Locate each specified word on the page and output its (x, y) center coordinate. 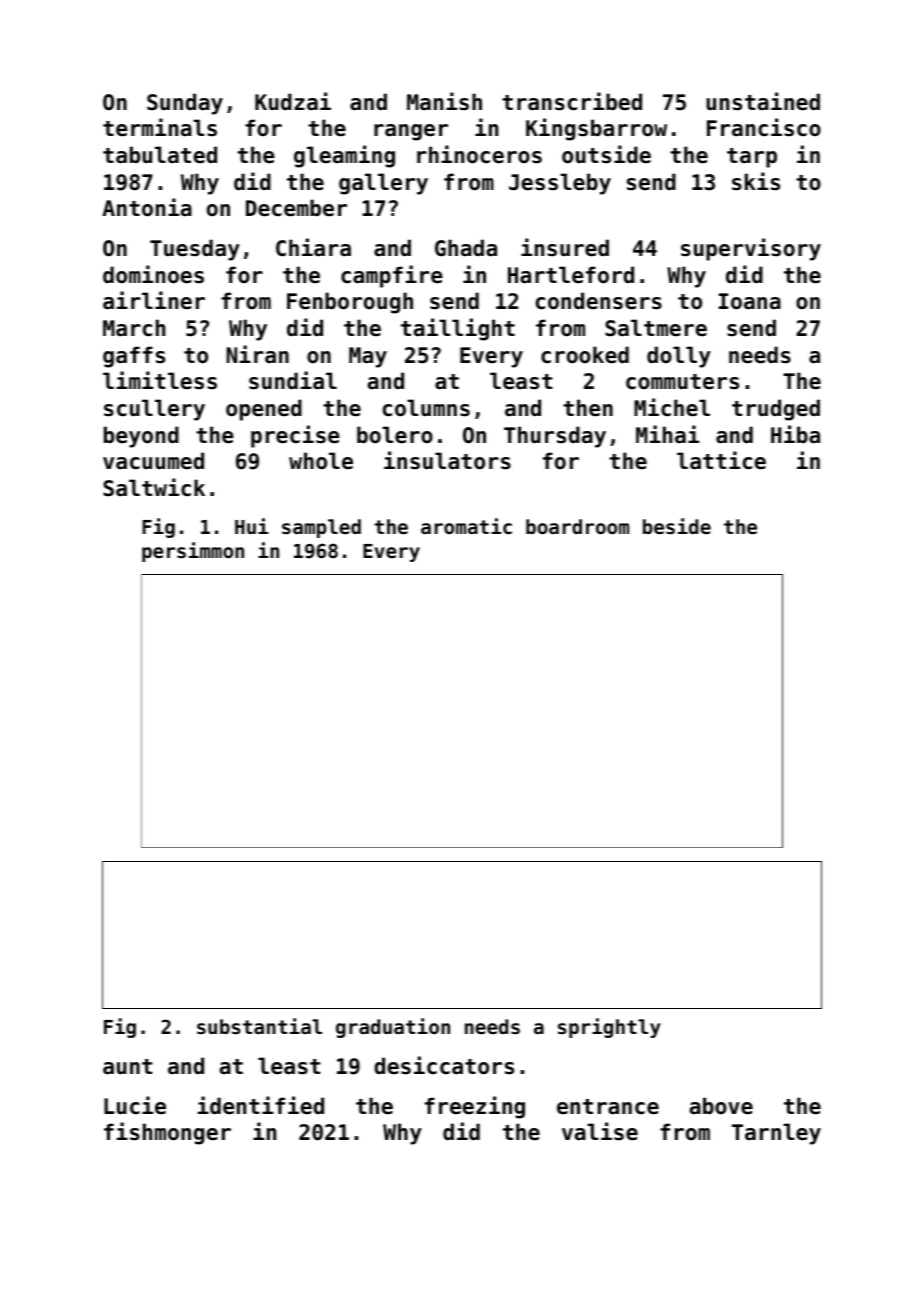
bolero (395, 435)
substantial (259, 1026)
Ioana (750, 301)
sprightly (609, 1028)
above (721, 1106)
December (296, 208)
